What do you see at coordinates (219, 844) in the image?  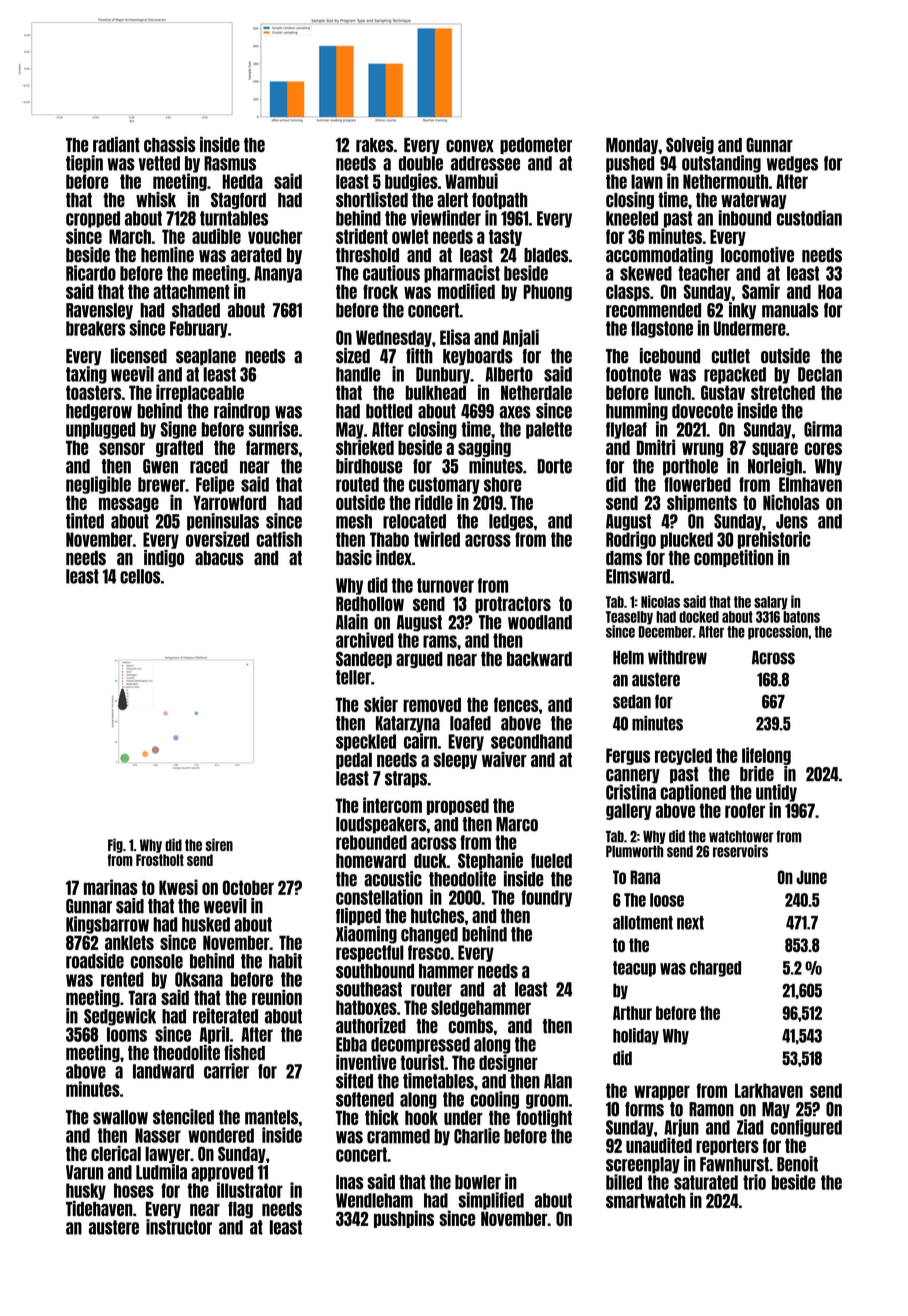 I see `siren` at bounding box center [219, 844].
